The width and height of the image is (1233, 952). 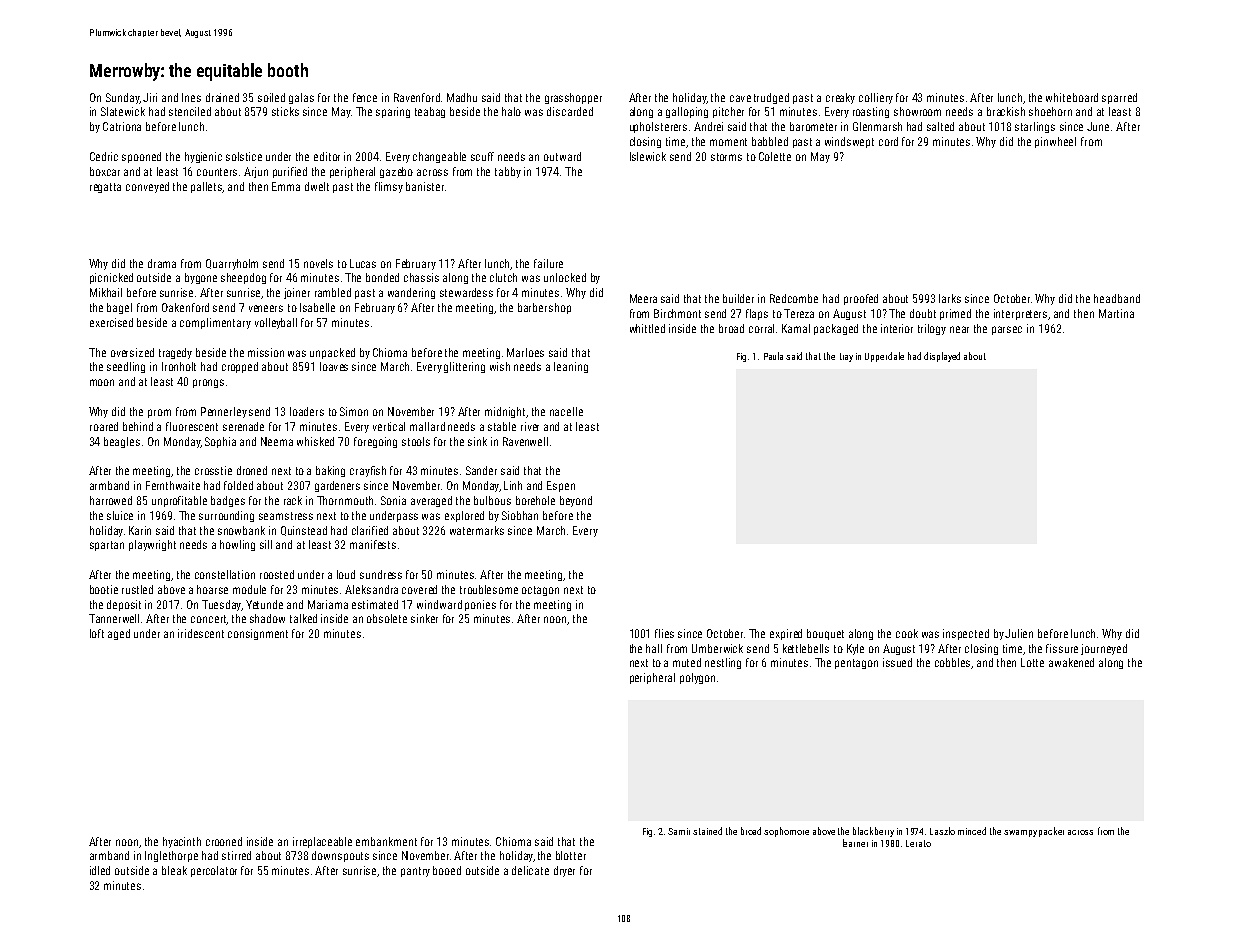 I want to click on pitcher, so click(x=728, y=112).
